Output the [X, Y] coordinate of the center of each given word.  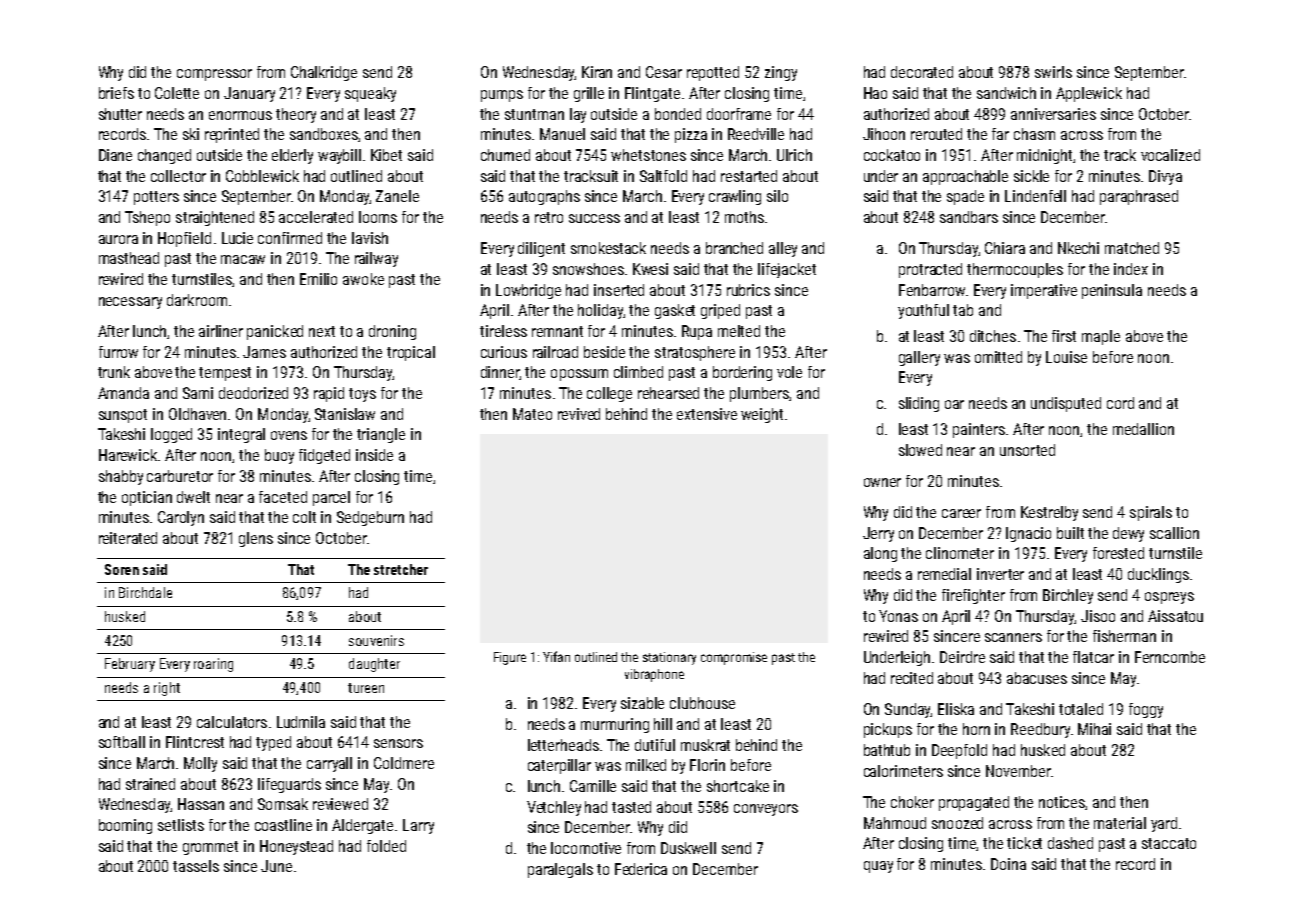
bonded [678, 114]
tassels [196, 866]
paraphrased [1139, 197]
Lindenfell [1035, 196]
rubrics [748, 290]
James [264, 352]
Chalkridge [324, 73]
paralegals [560, 870]
